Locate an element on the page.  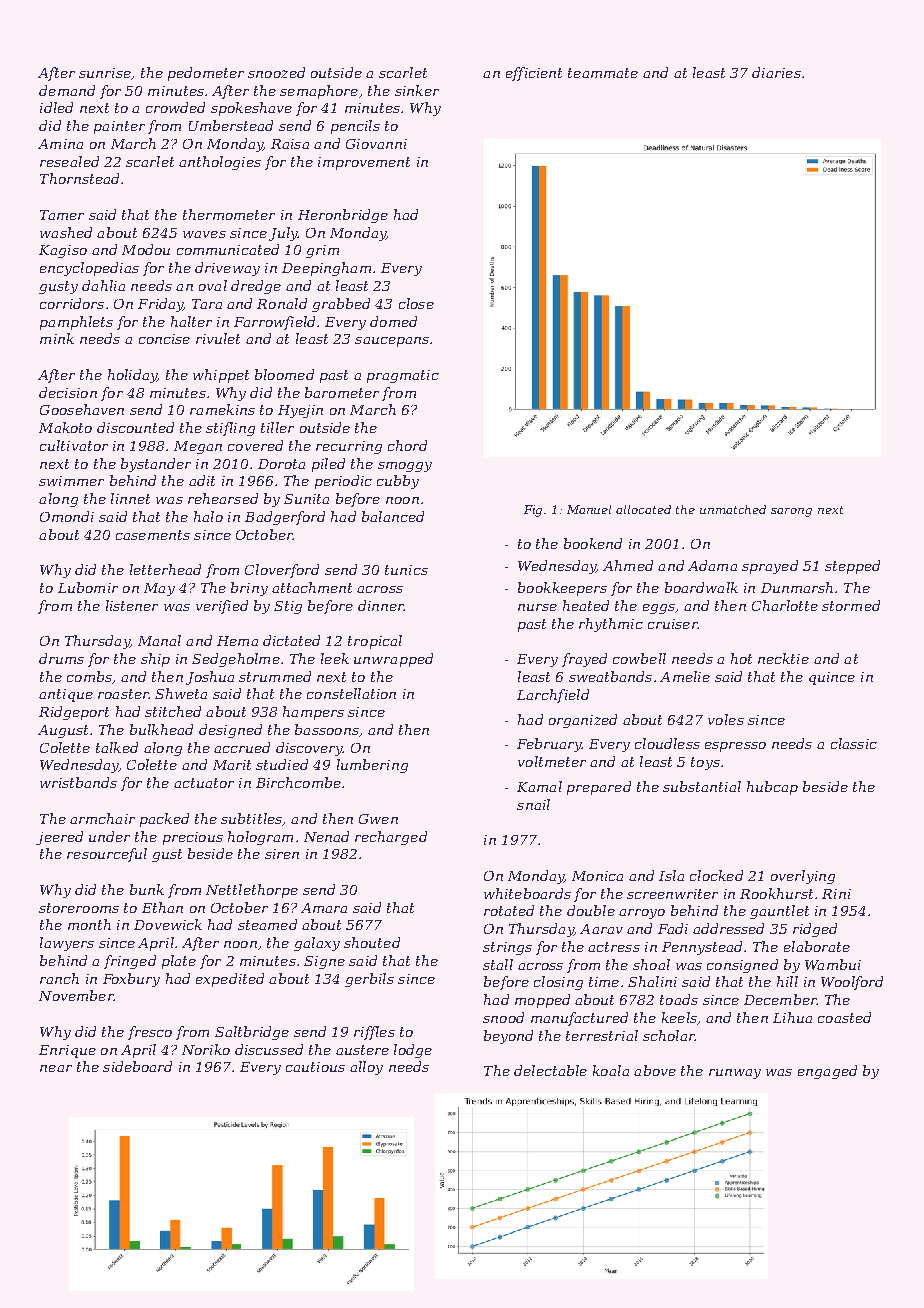
teammate is located at coordinates (603, 73).
